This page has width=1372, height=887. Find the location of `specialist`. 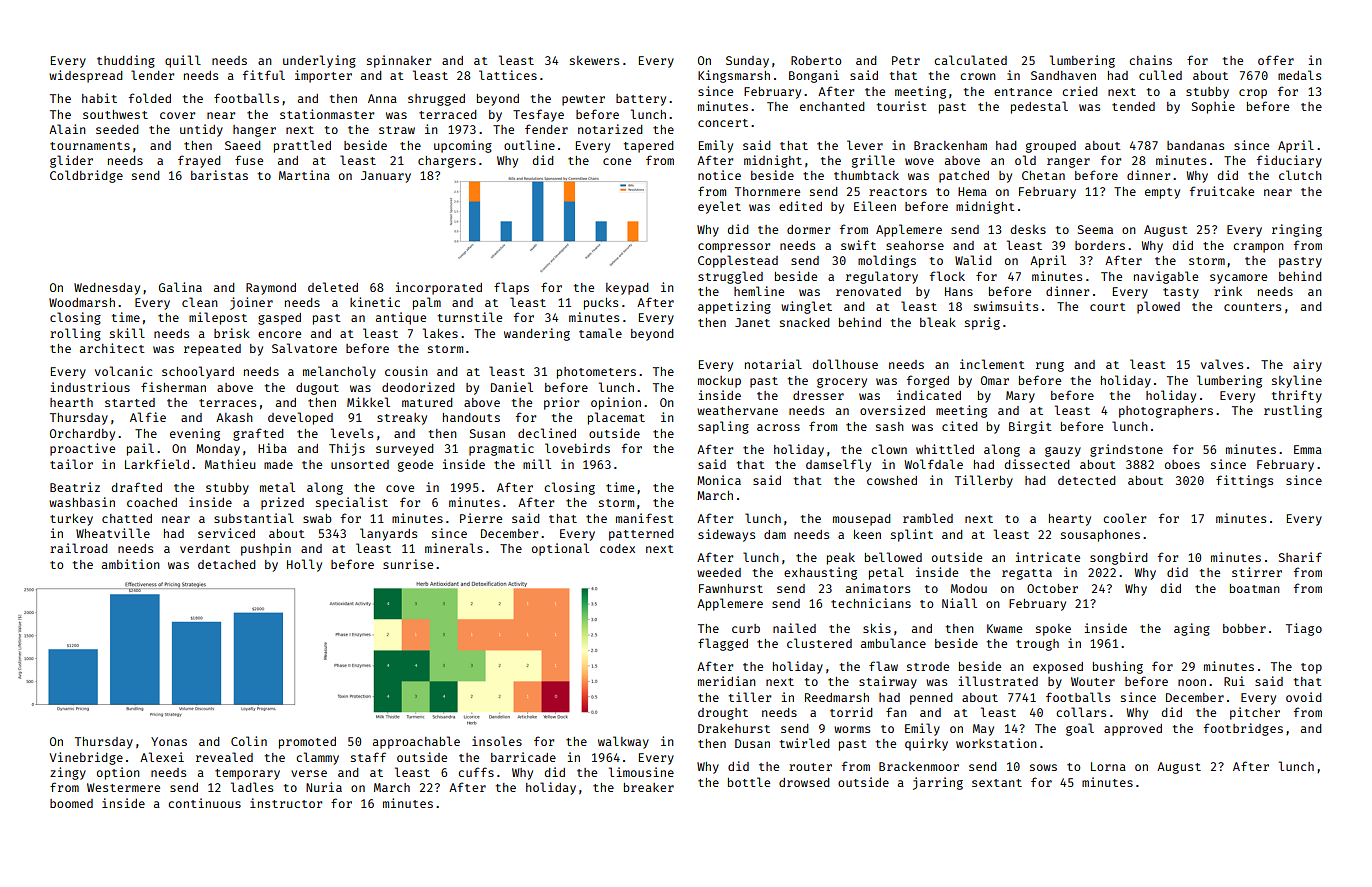

specialist is located at coordinates (352, 503).
